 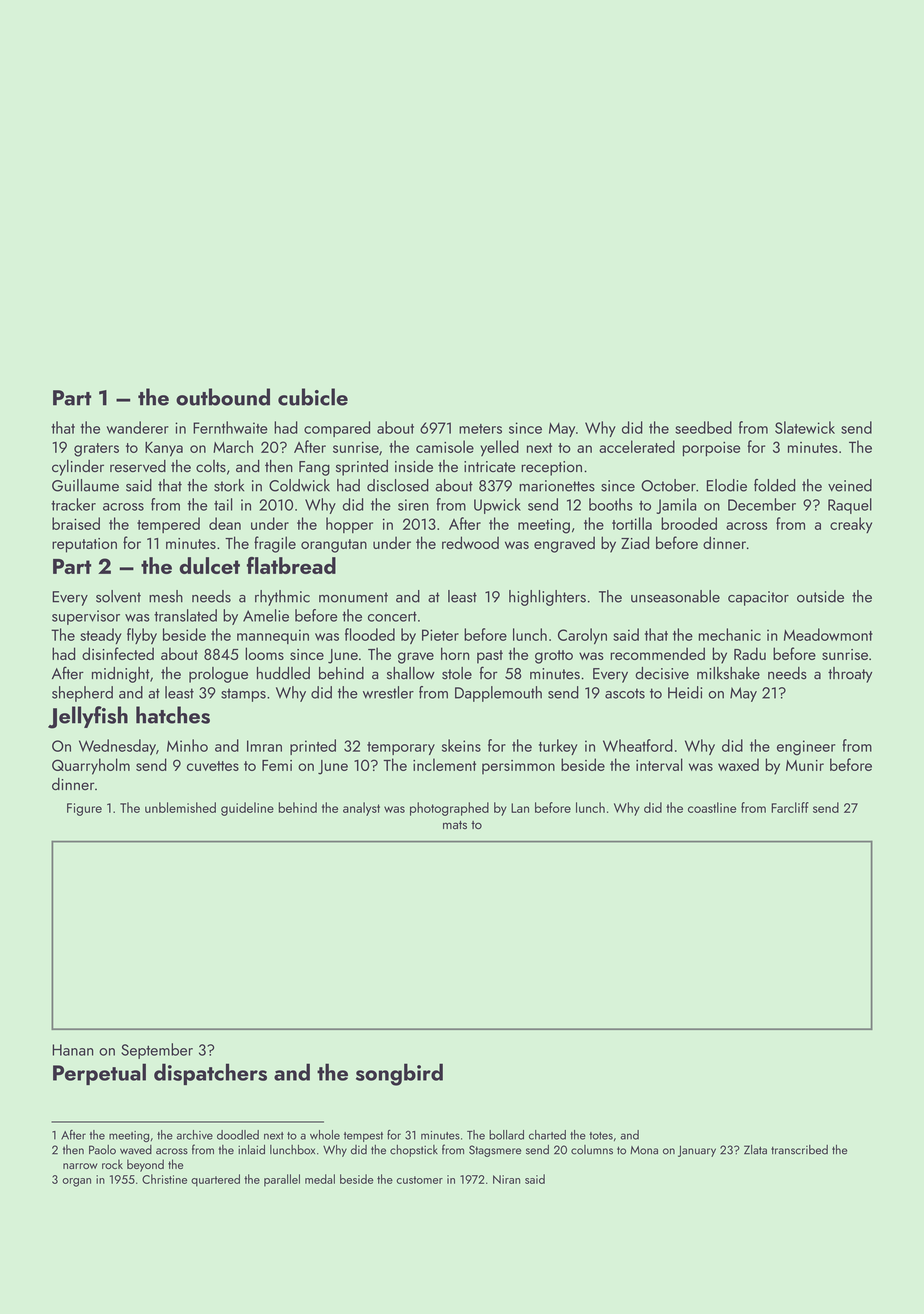 I want to click on grotto, so click(x=554, y=657).
